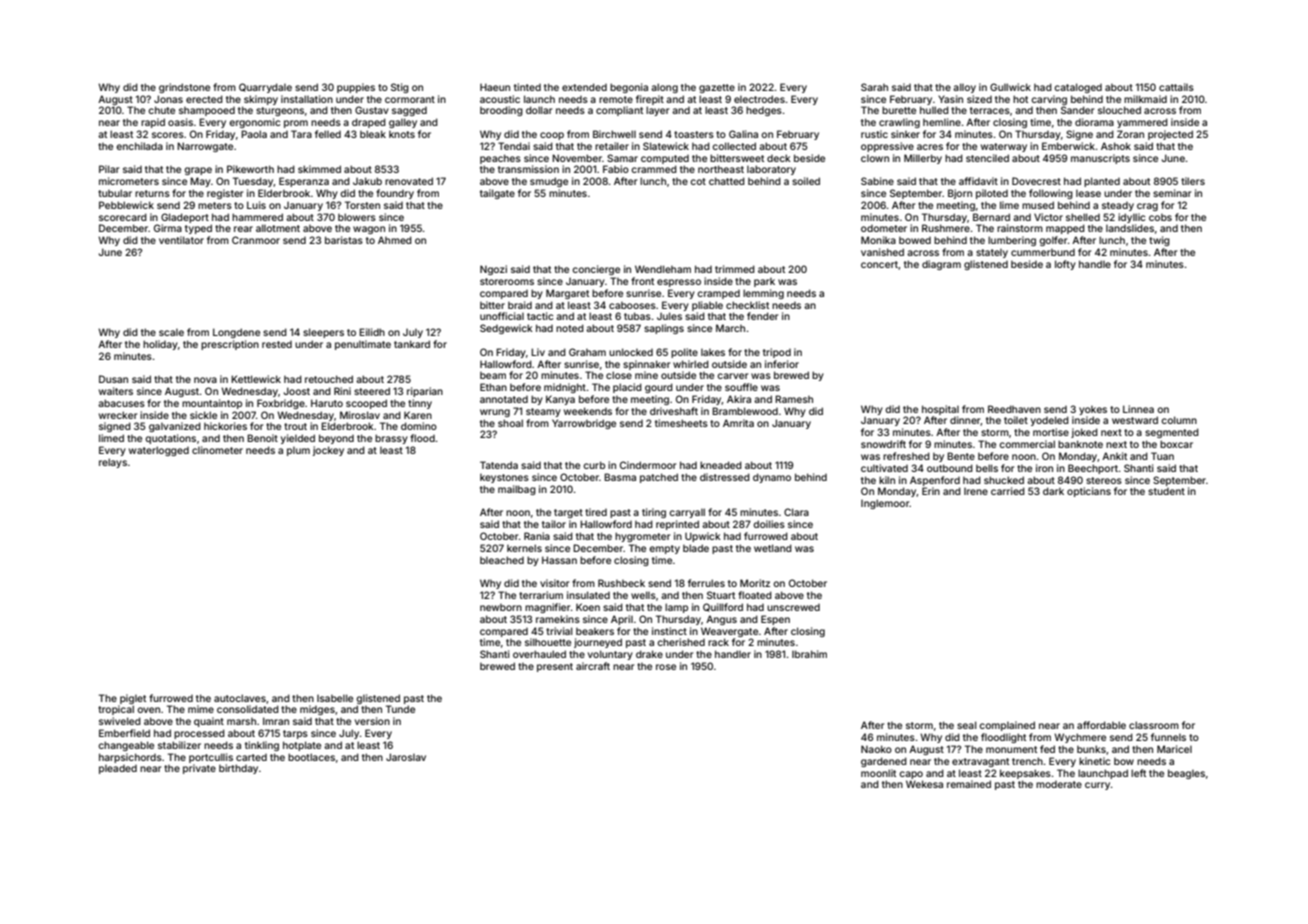  Describe the element at coordinates (205, 147) in the screenshot. I see `Narrowgate` at that location.
